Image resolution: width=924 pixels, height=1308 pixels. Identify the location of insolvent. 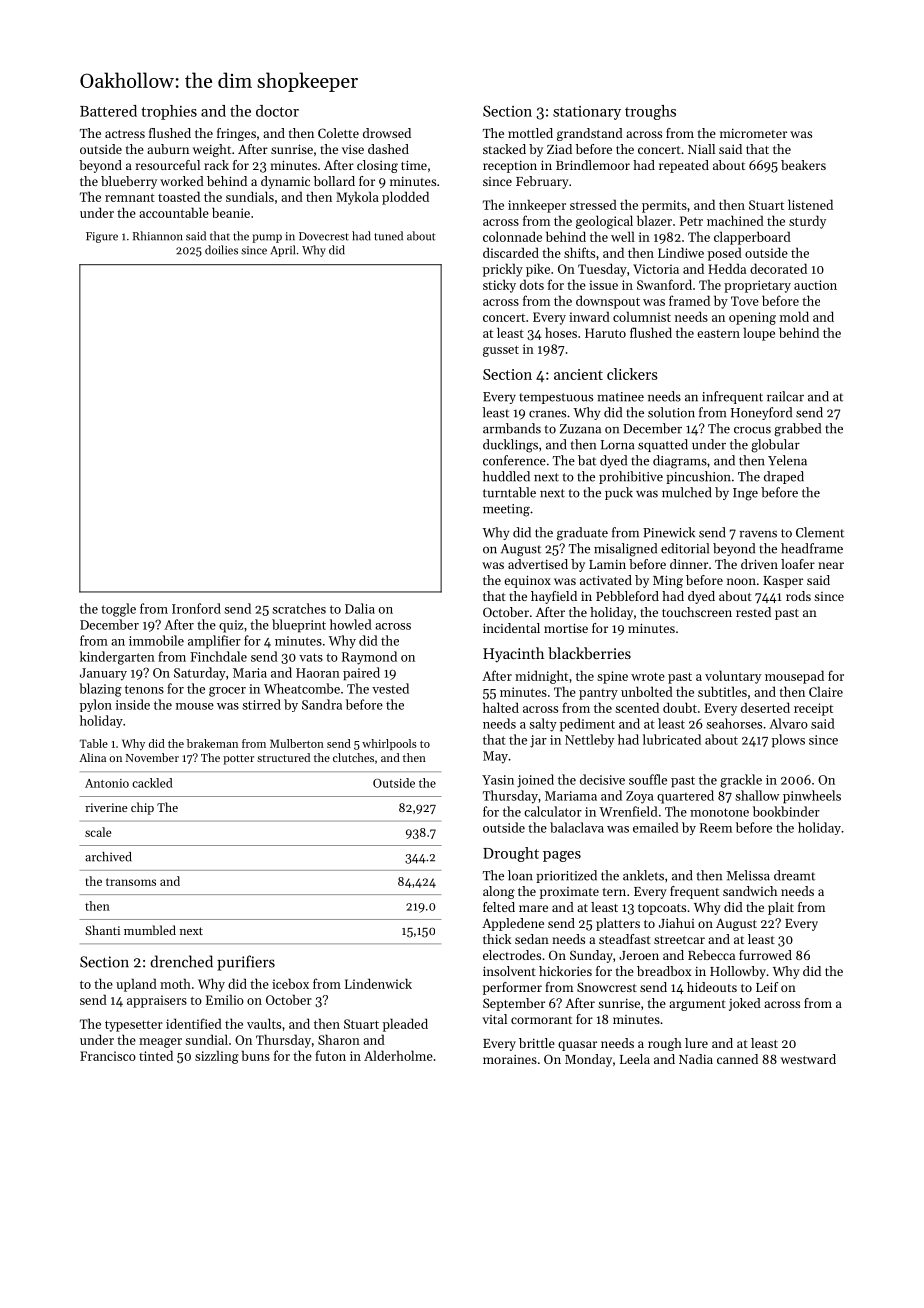
(509, 971).
